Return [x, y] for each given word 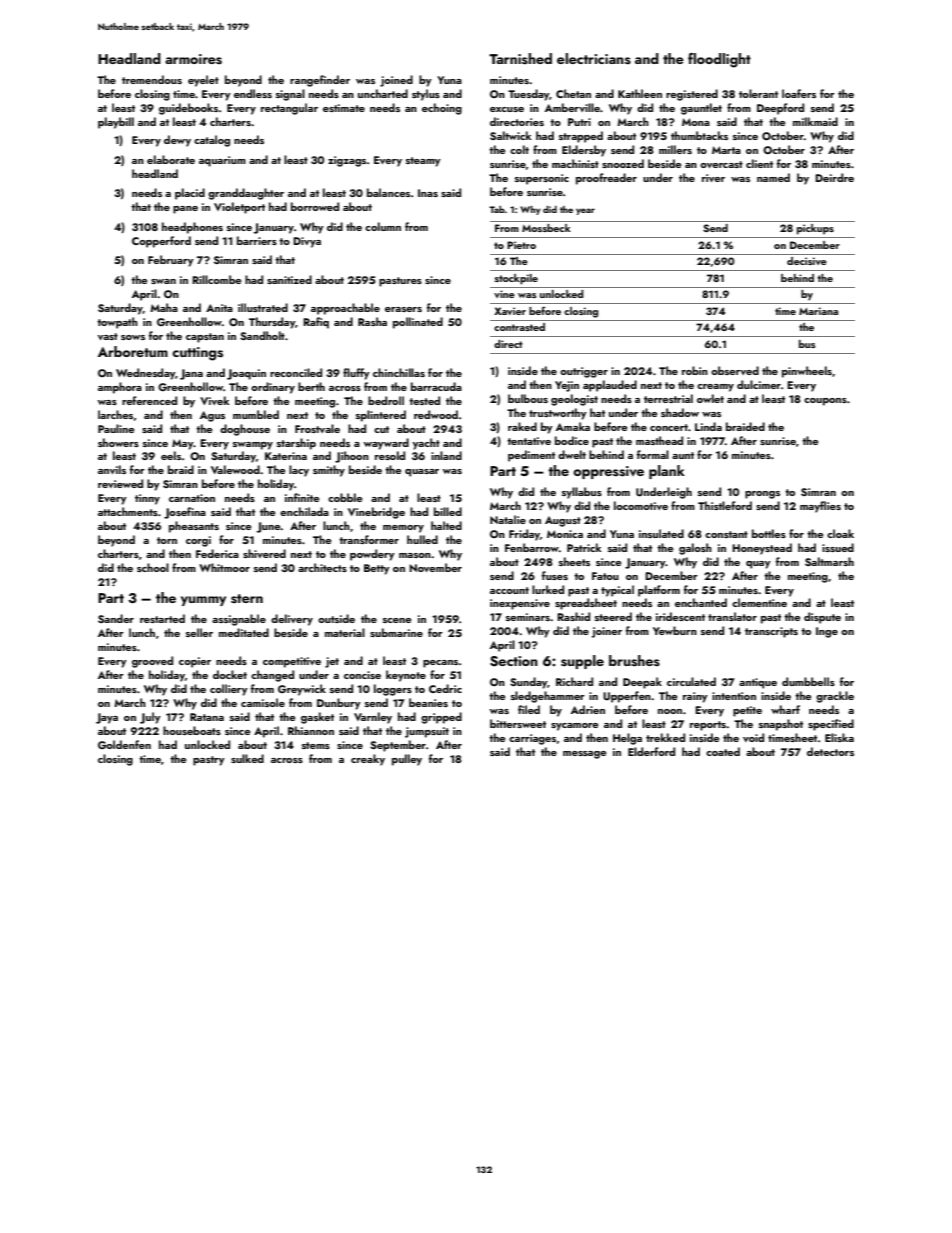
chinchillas [399, 372]
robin [695, 370]
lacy [299, 471]
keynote [406, 676]
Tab [497, 209]
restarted [162, 618]
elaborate [171, 159]
